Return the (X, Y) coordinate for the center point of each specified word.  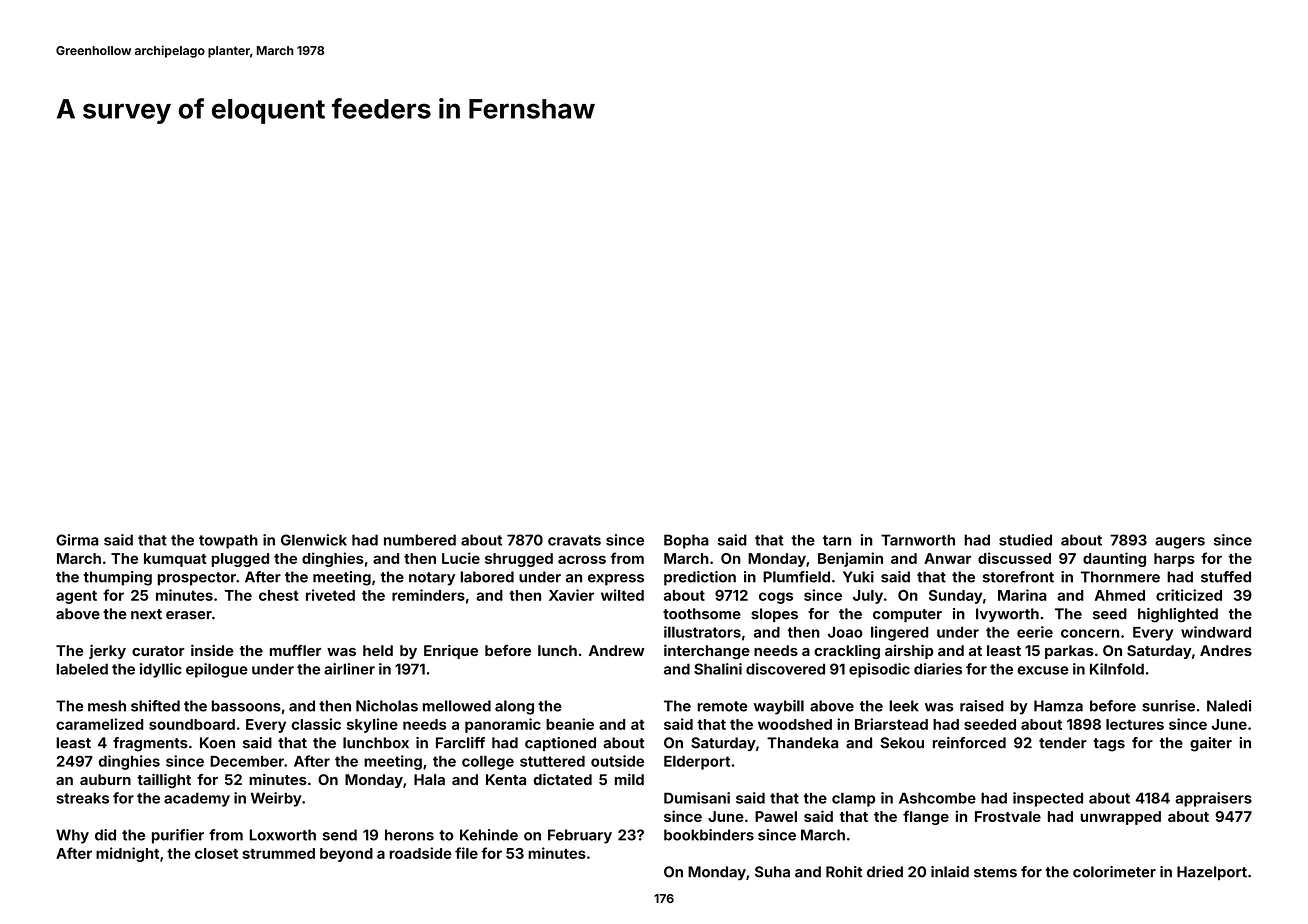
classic (316, 724)
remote (722, 706)
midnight (127, 854)
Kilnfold (1117, 669)
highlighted (1178, 615)
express (616, 580)
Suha (772, 872)
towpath (228, 541)
